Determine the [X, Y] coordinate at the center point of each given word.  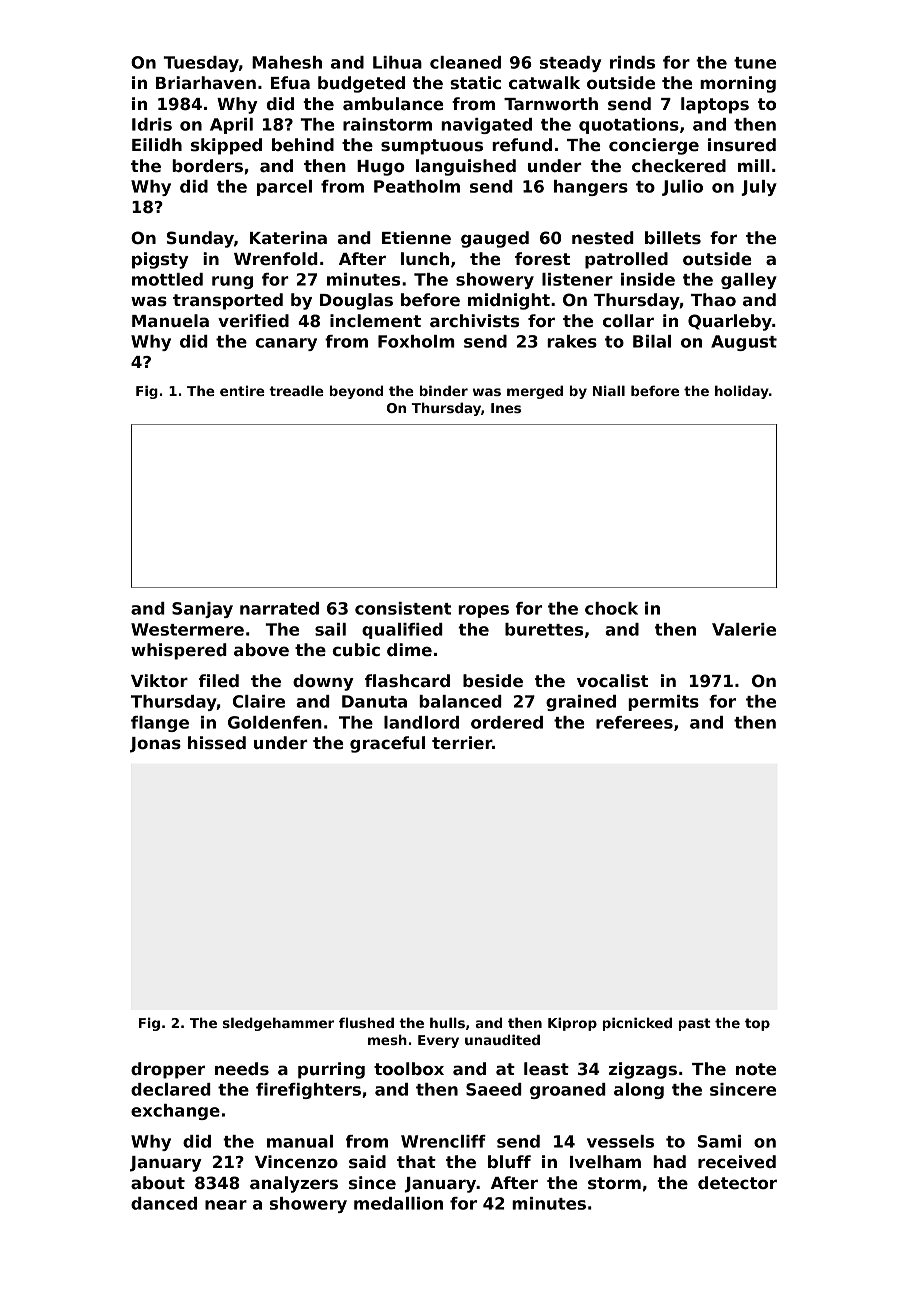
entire [242, 390]
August [744, 343]
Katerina [288, 238]
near [226, 1205]
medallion [398, 1203]
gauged [495, 239]
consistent [403, 608]
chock [611, 608]
